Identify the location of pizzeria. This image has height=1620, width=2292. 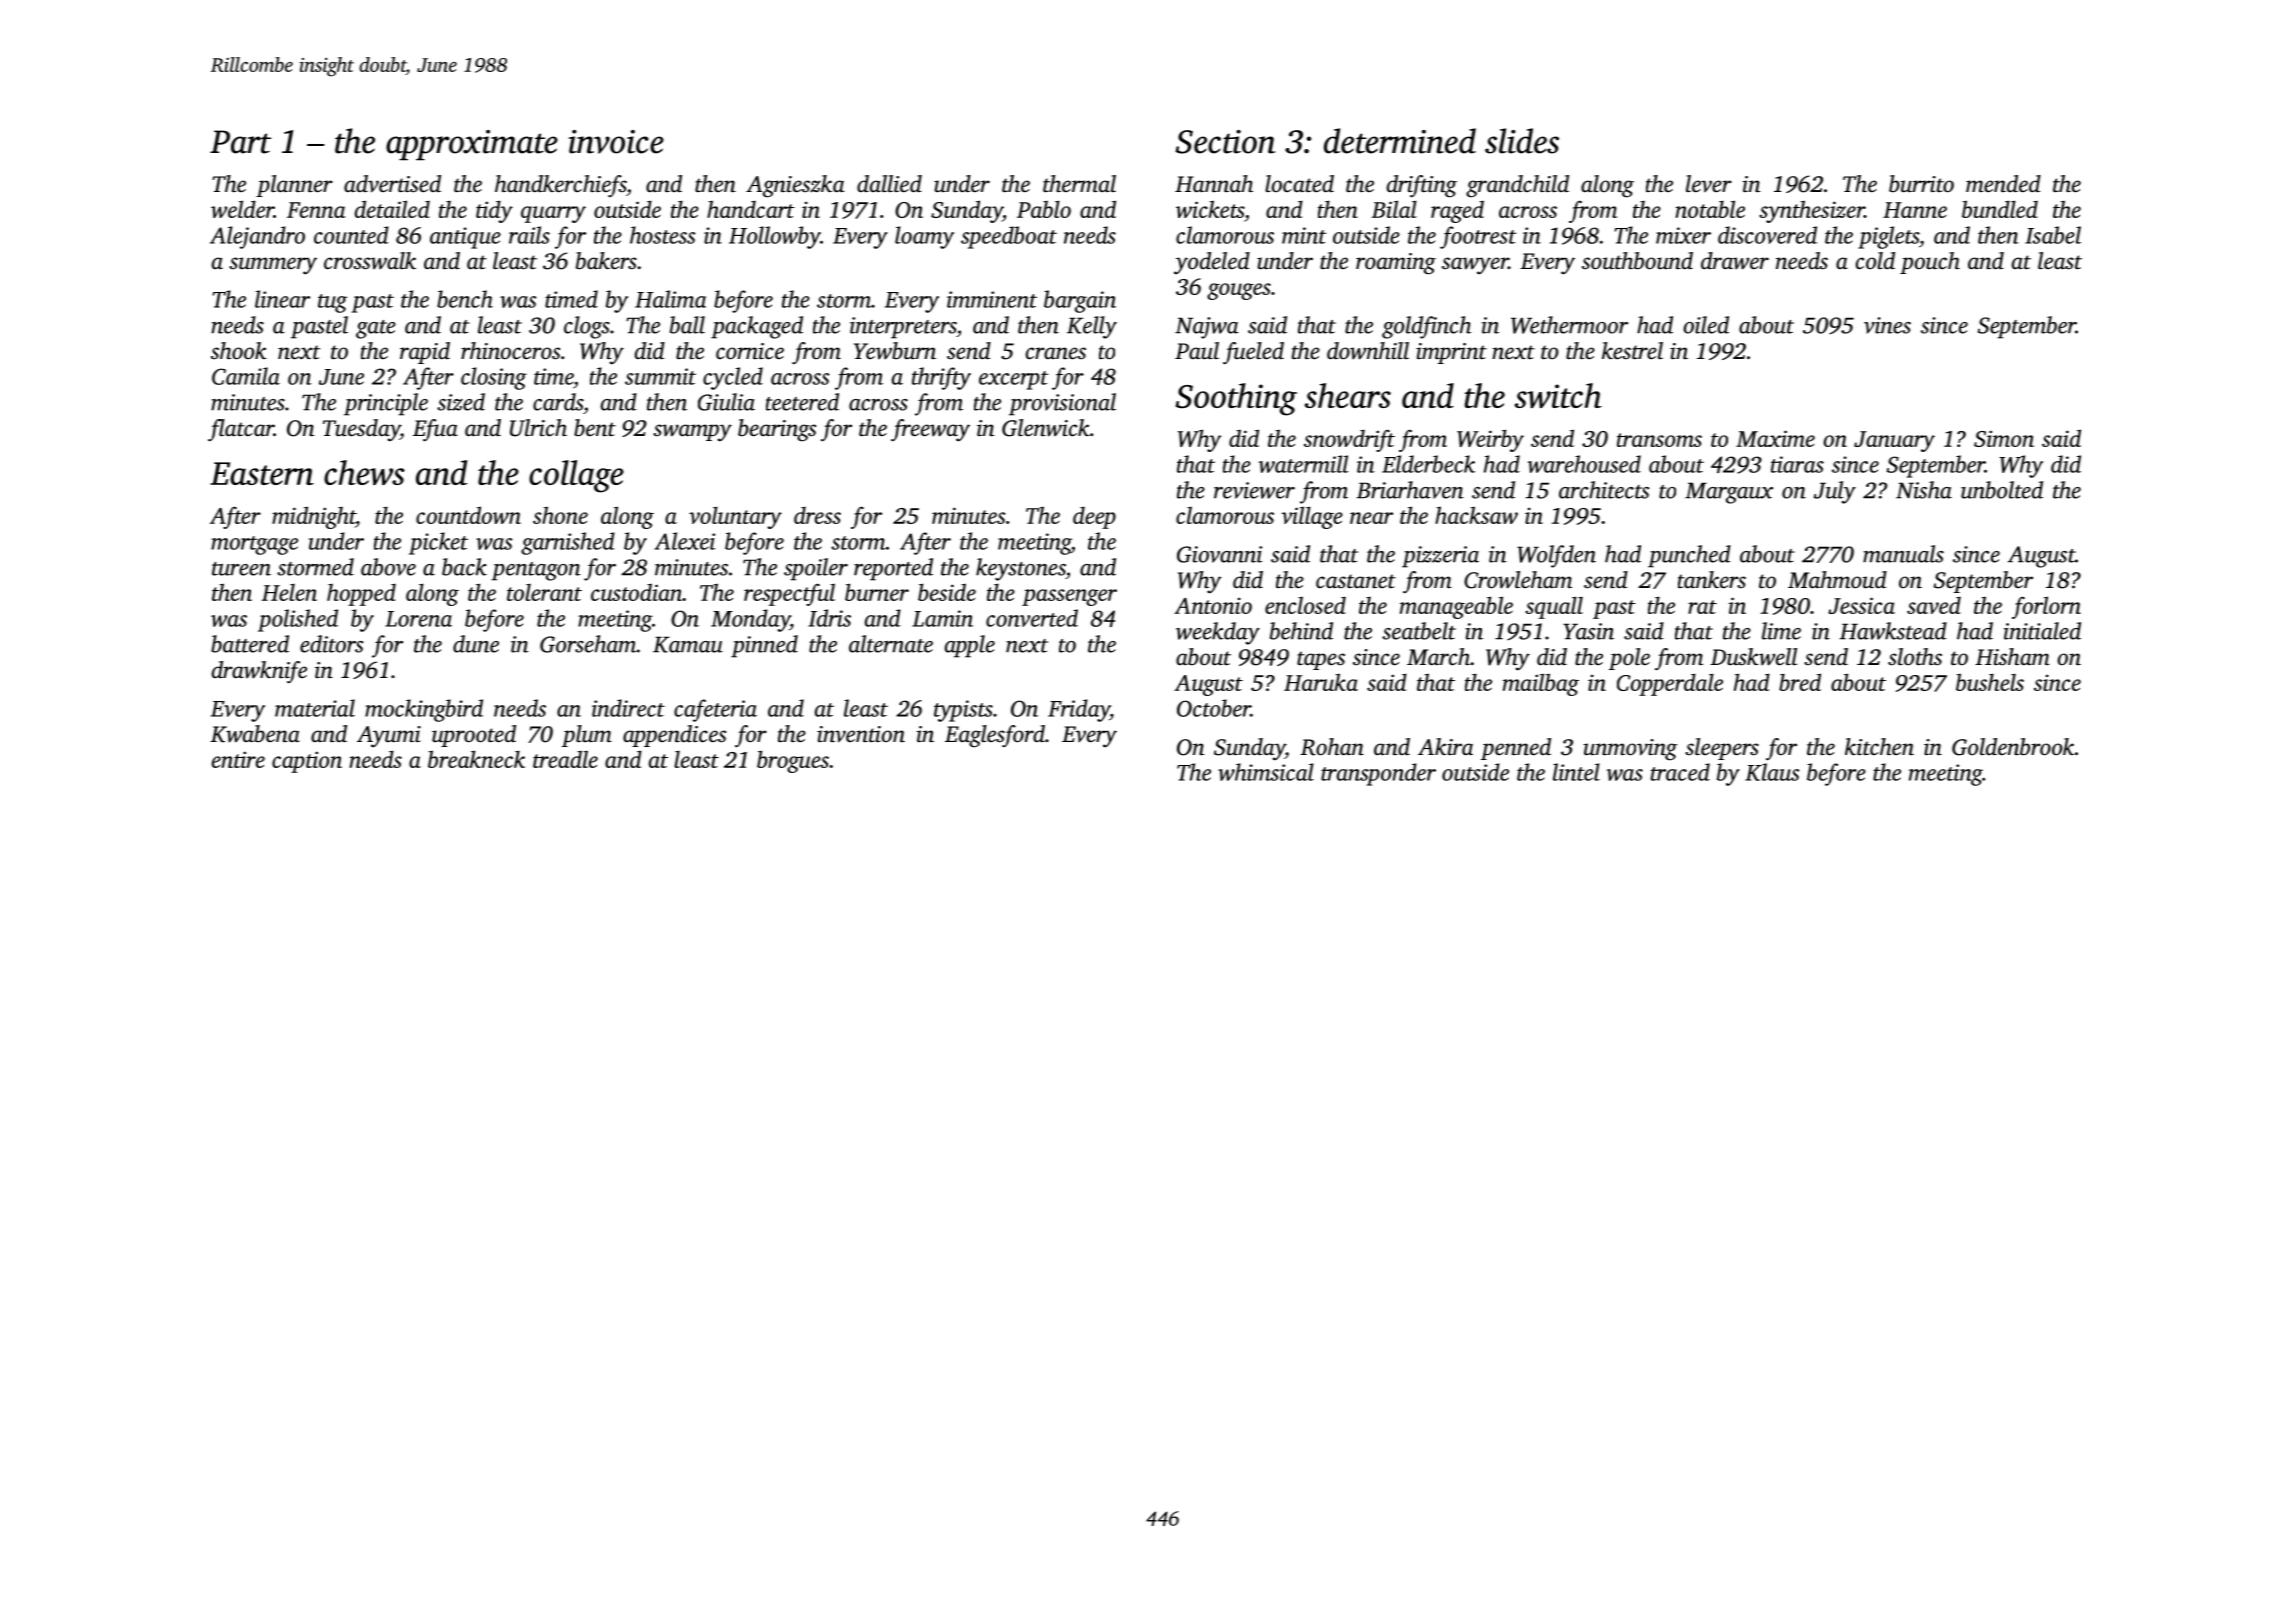
(1440, 557).
